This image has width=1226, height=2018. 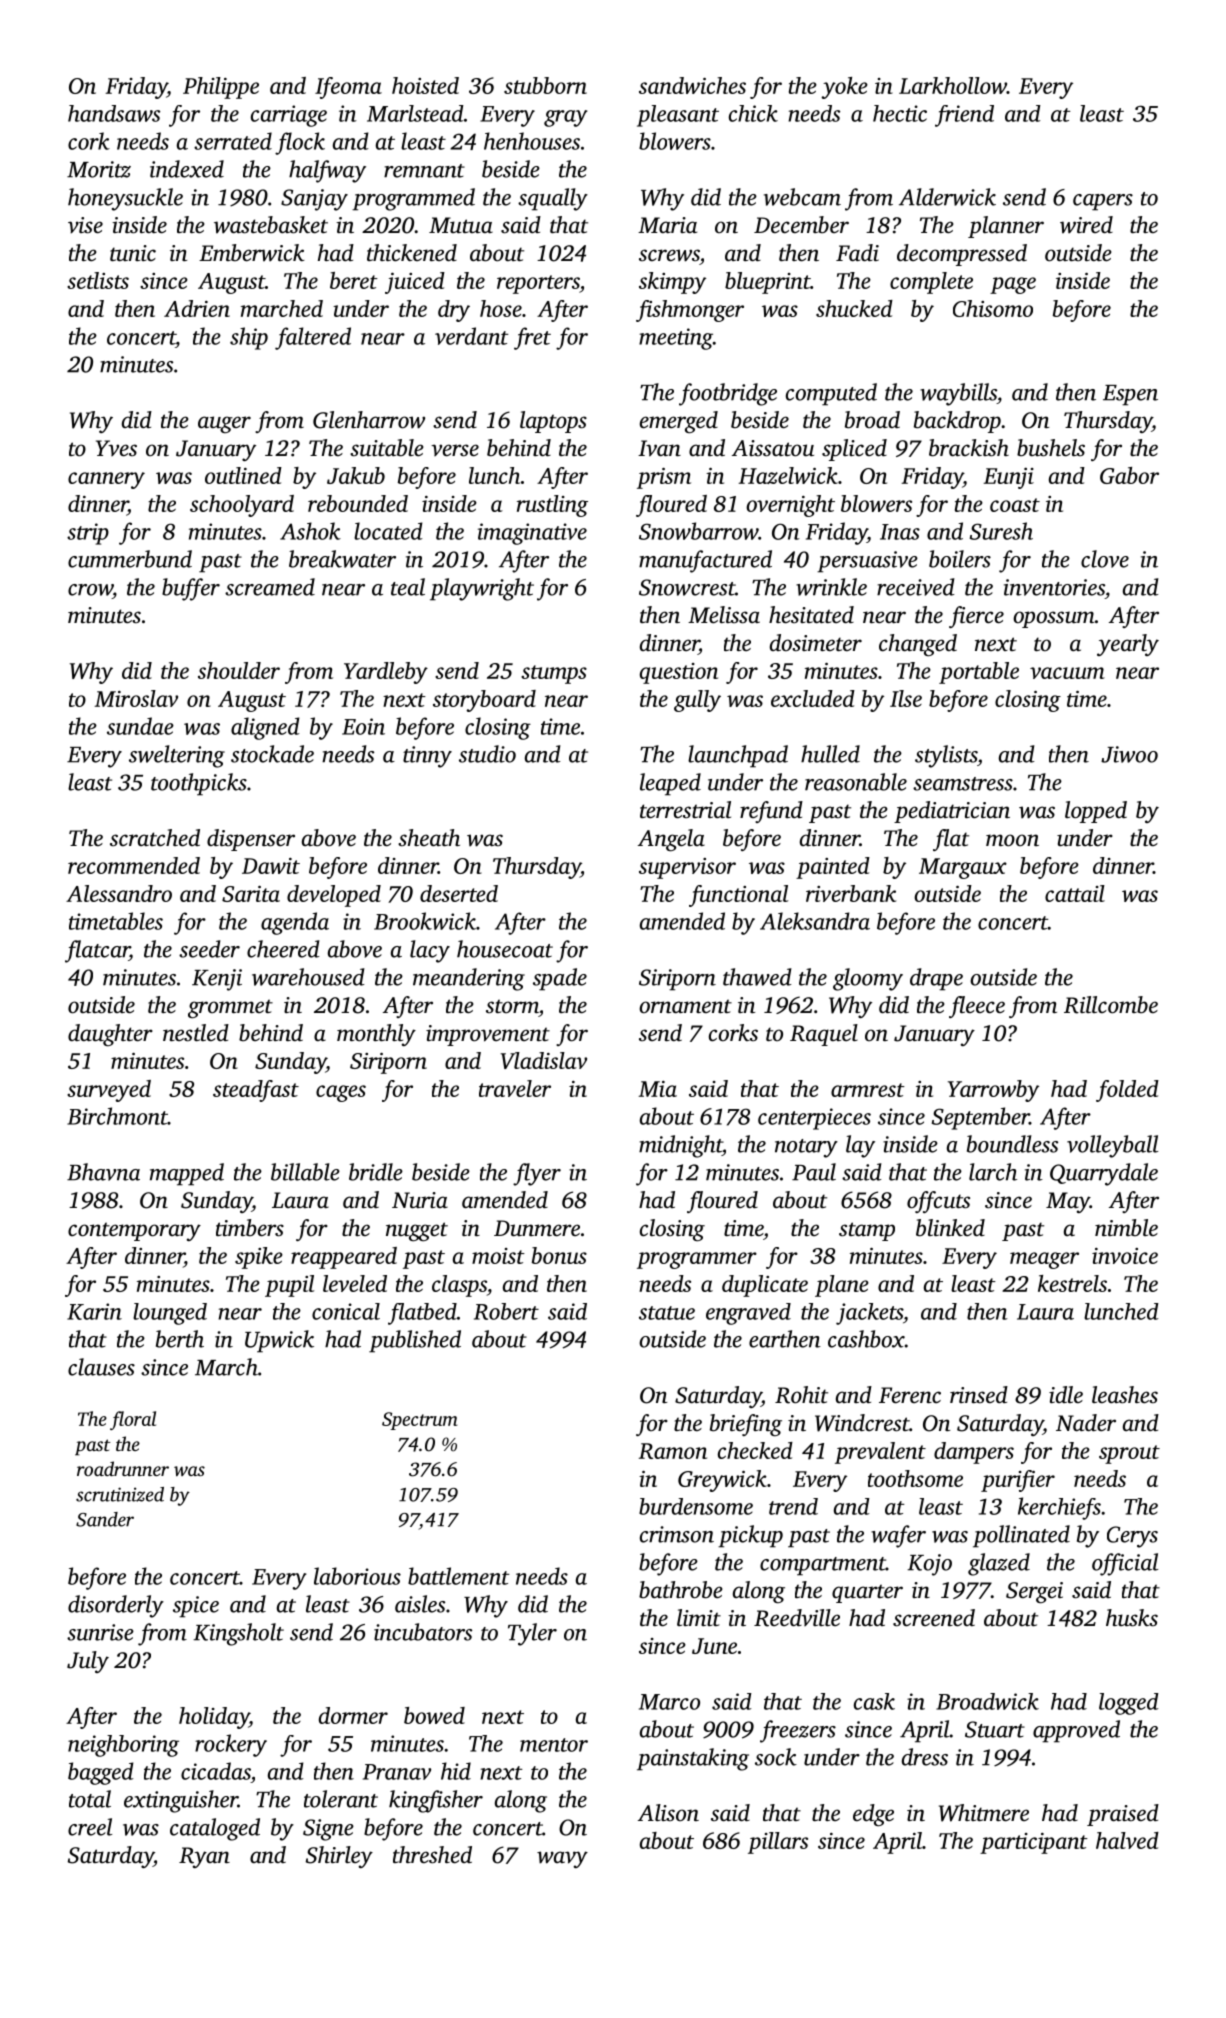 What do you see at coordinates (110, 1035) in the image?
I see `daughter` at bounding box center [110, 1035].
